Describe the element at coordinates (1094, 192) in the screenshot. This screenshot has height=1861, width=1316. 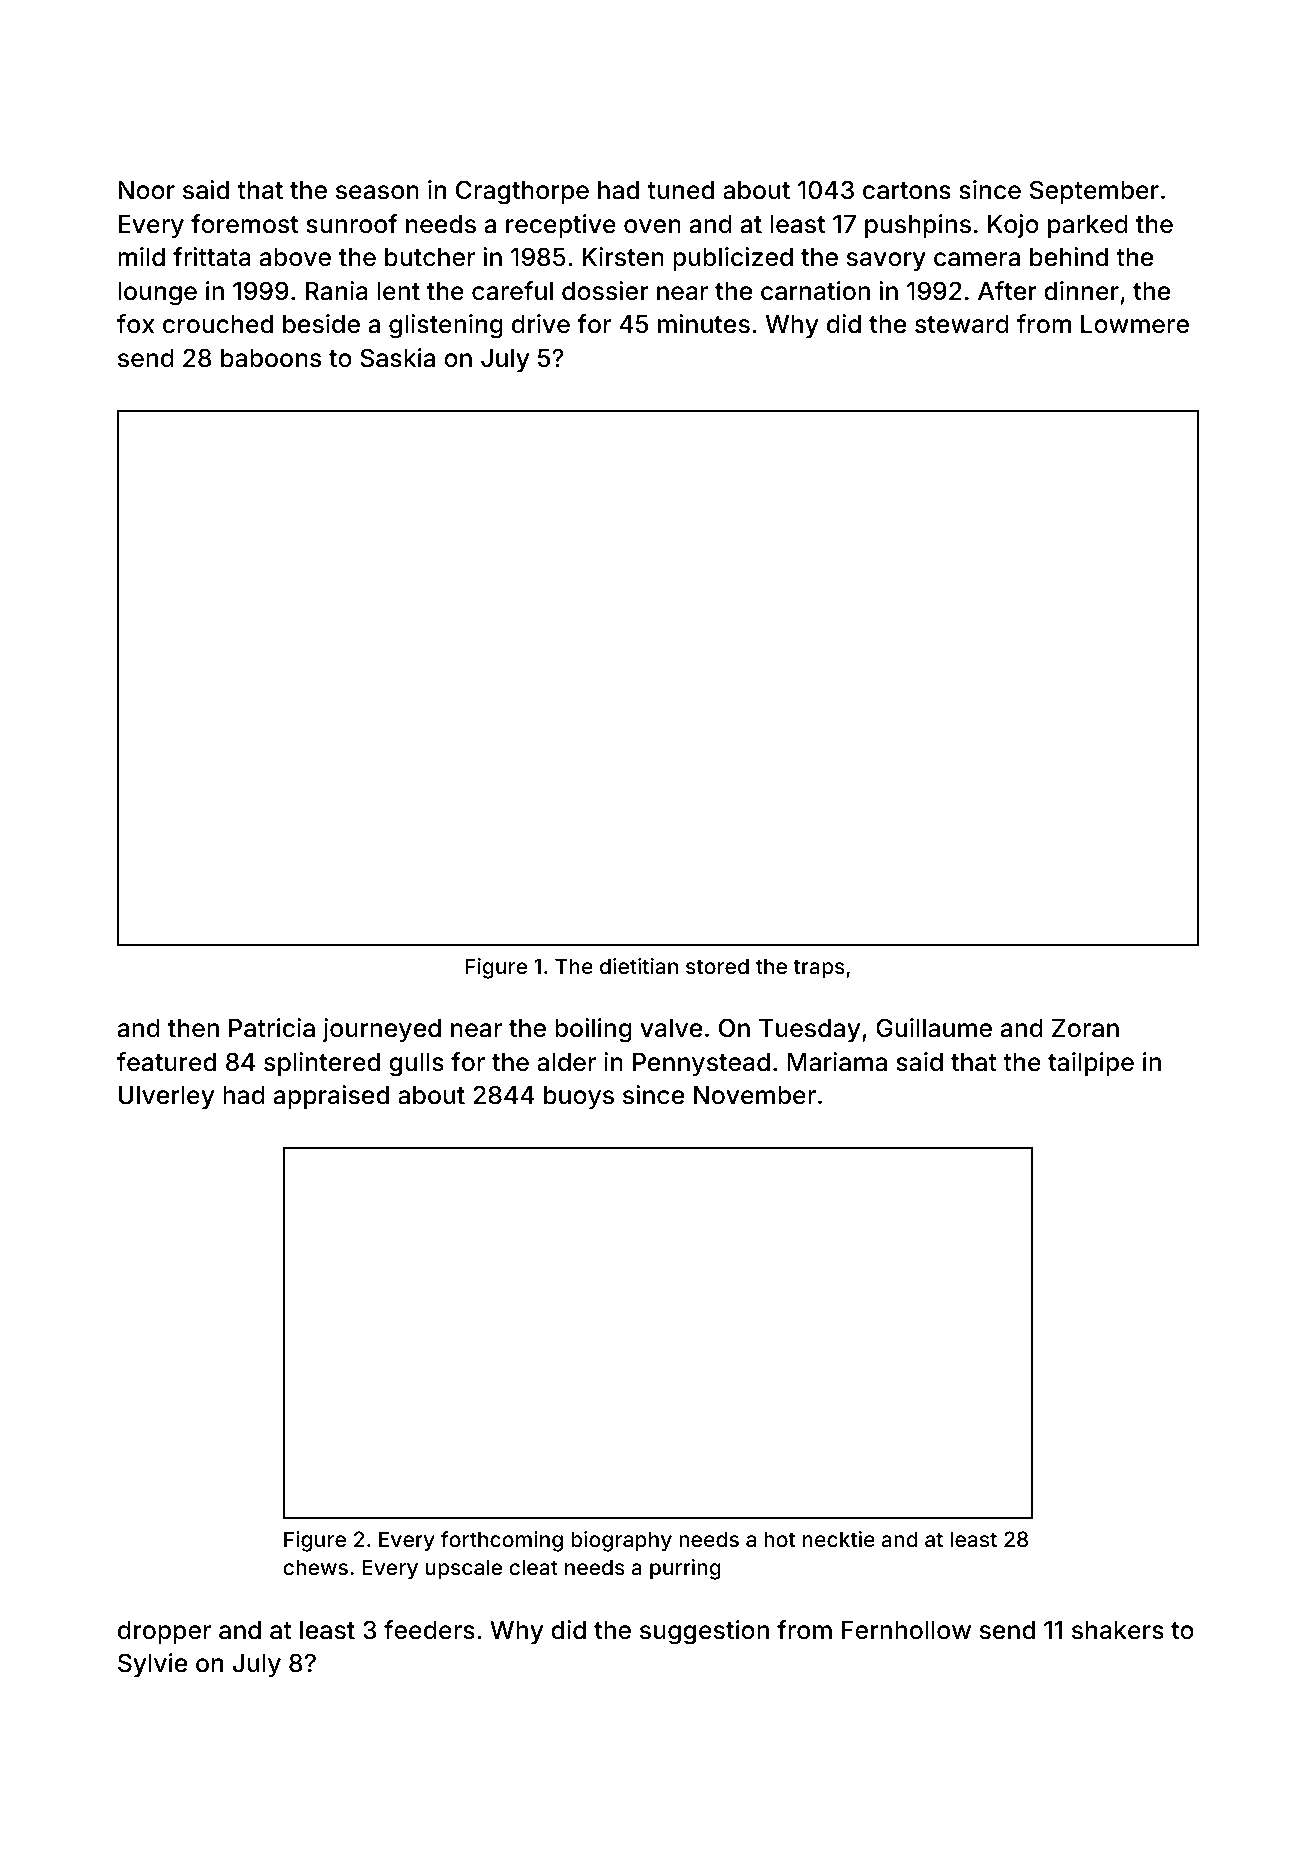
I see `September` at that location.
